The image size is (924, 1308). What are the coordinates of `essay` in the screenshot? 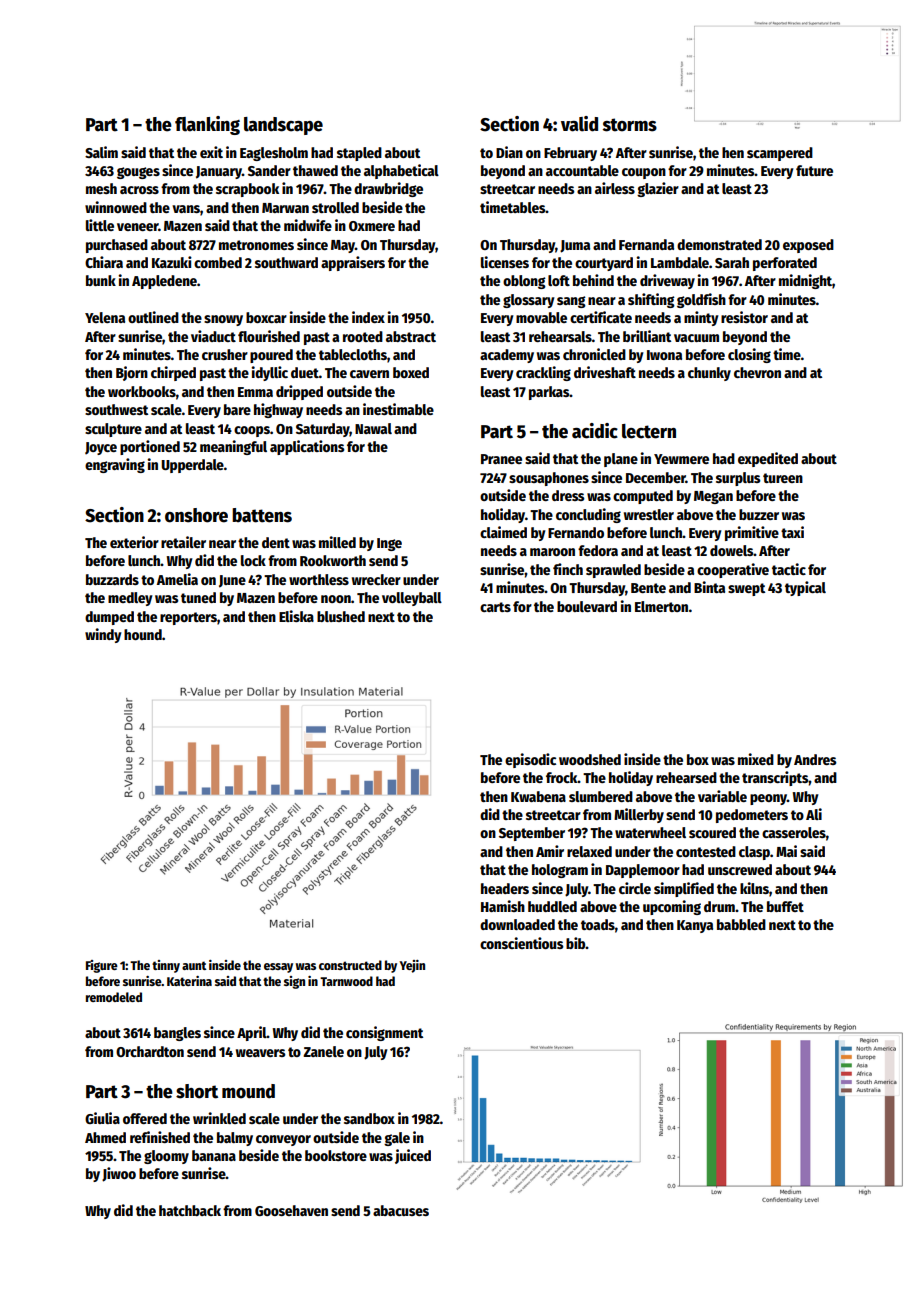 It's located at (278, 968).
